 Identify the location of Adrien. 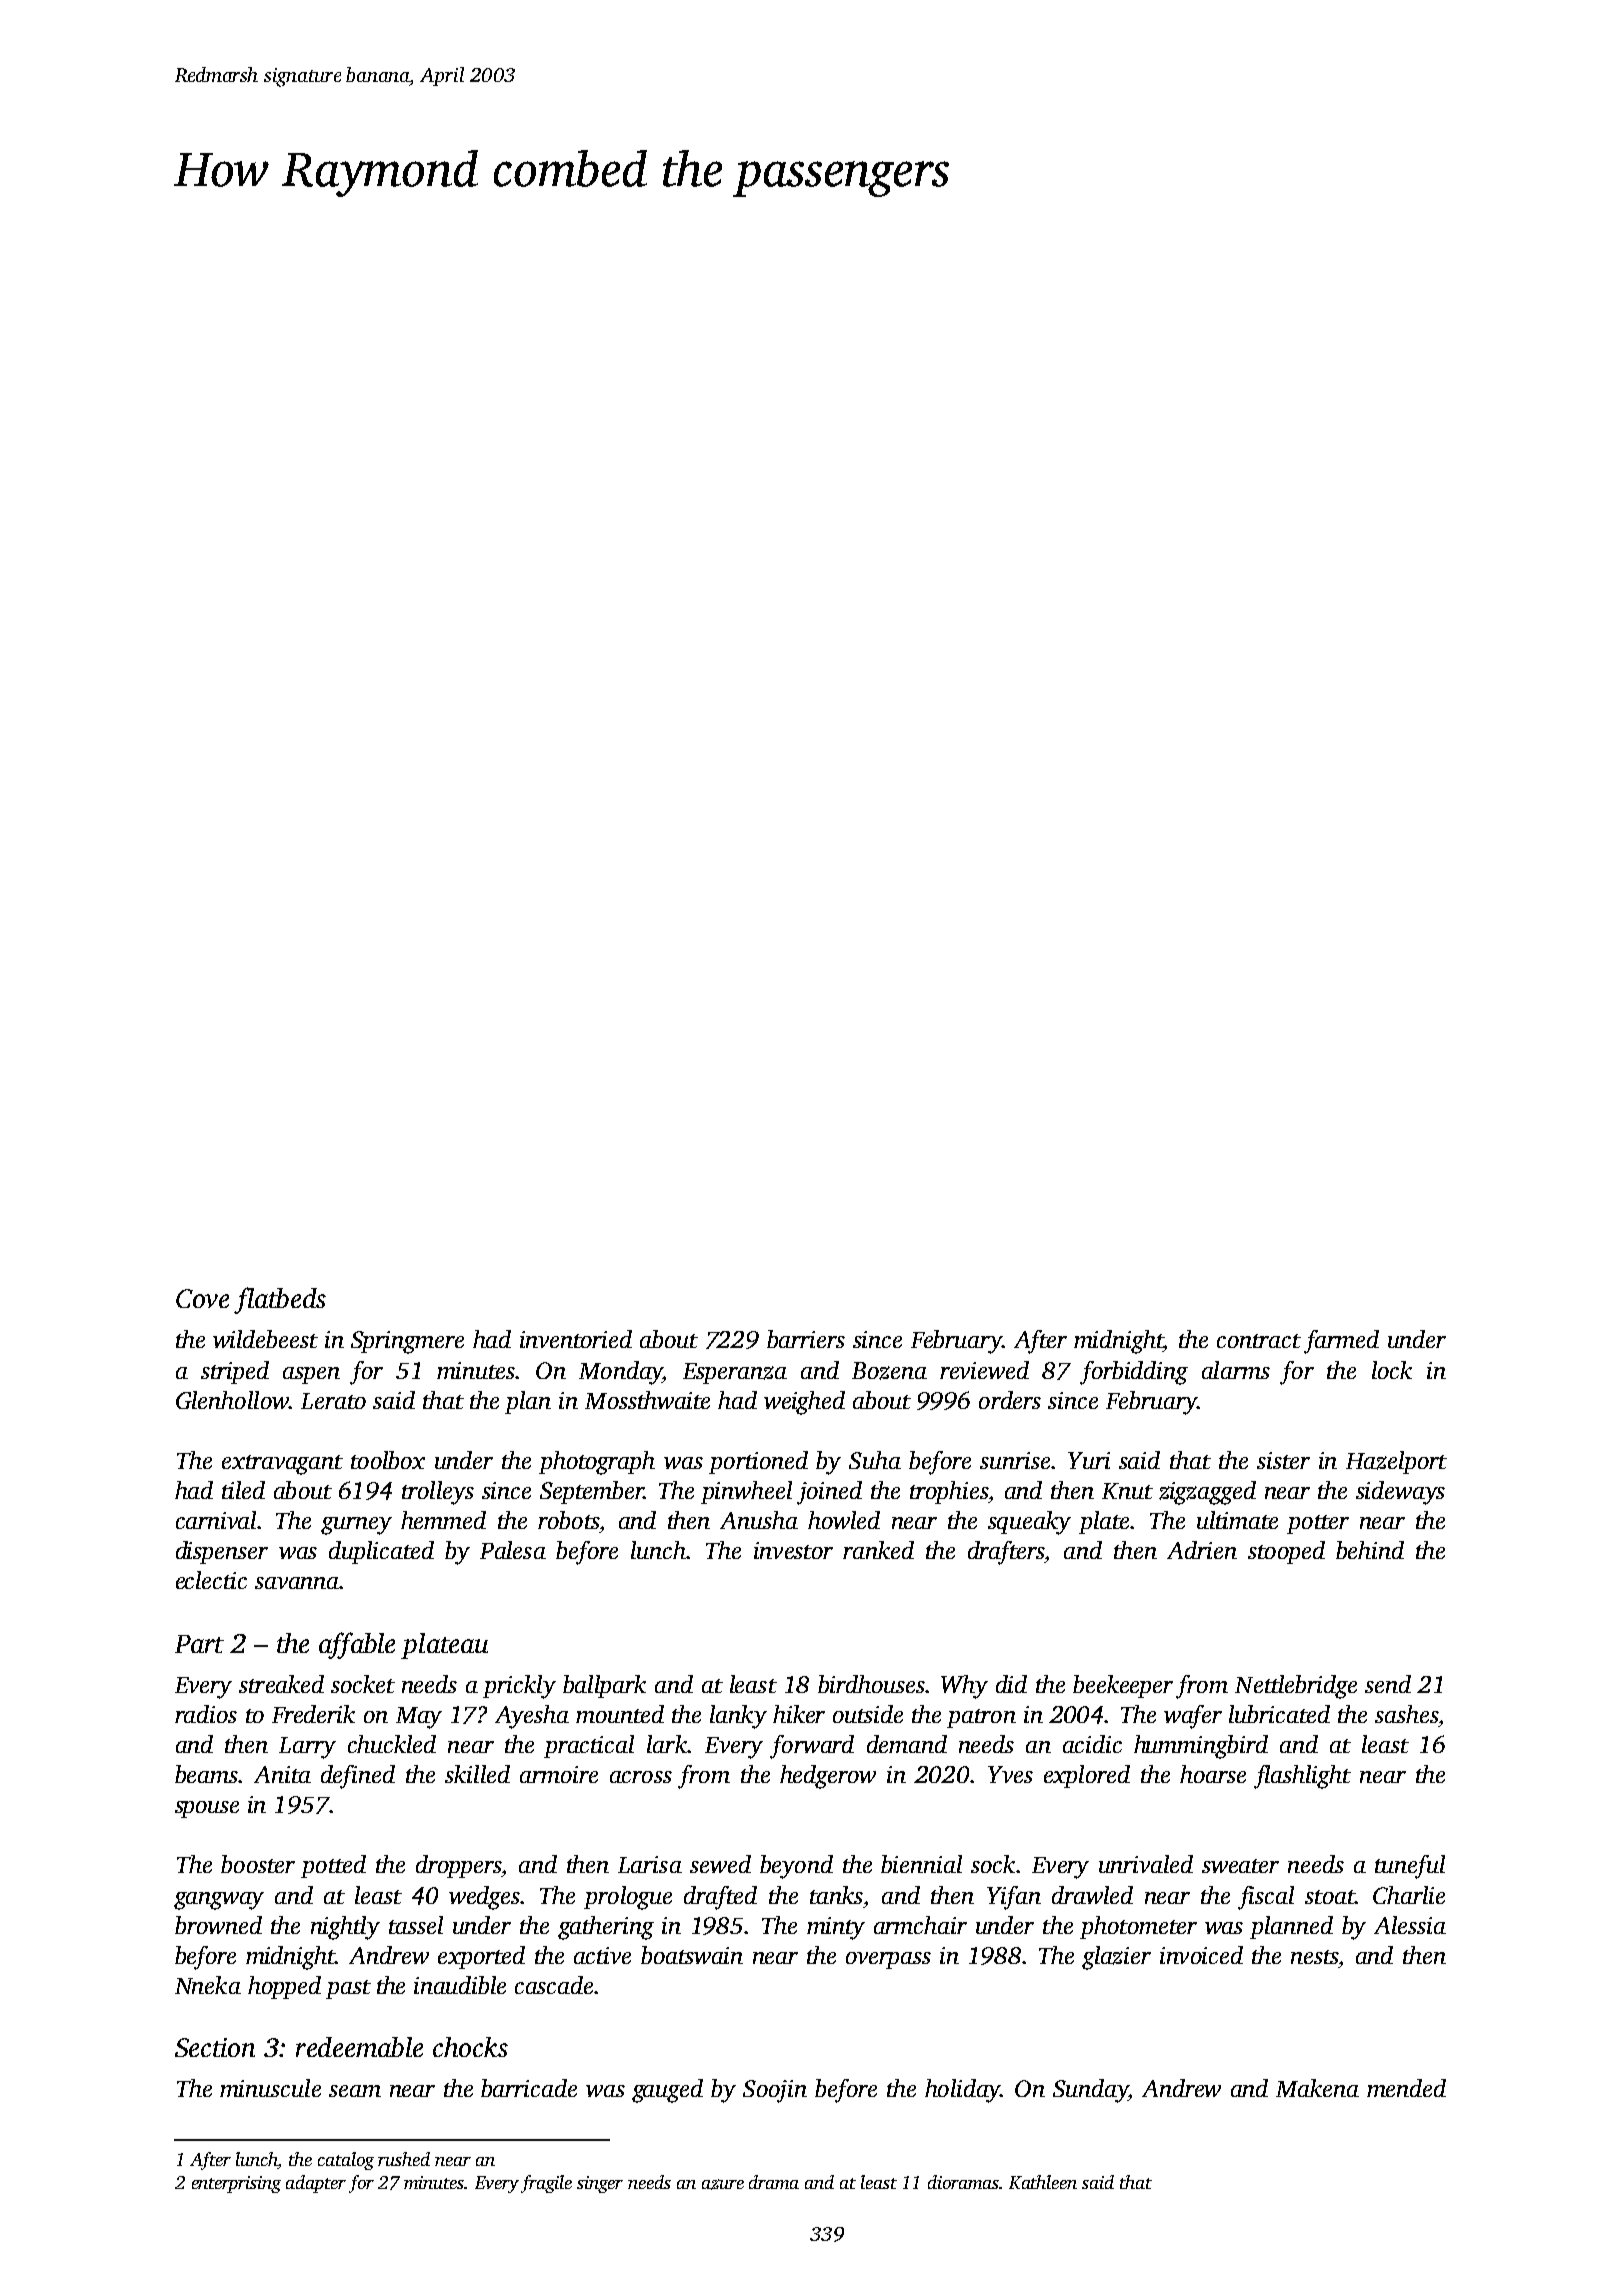
(1202, 1550).
